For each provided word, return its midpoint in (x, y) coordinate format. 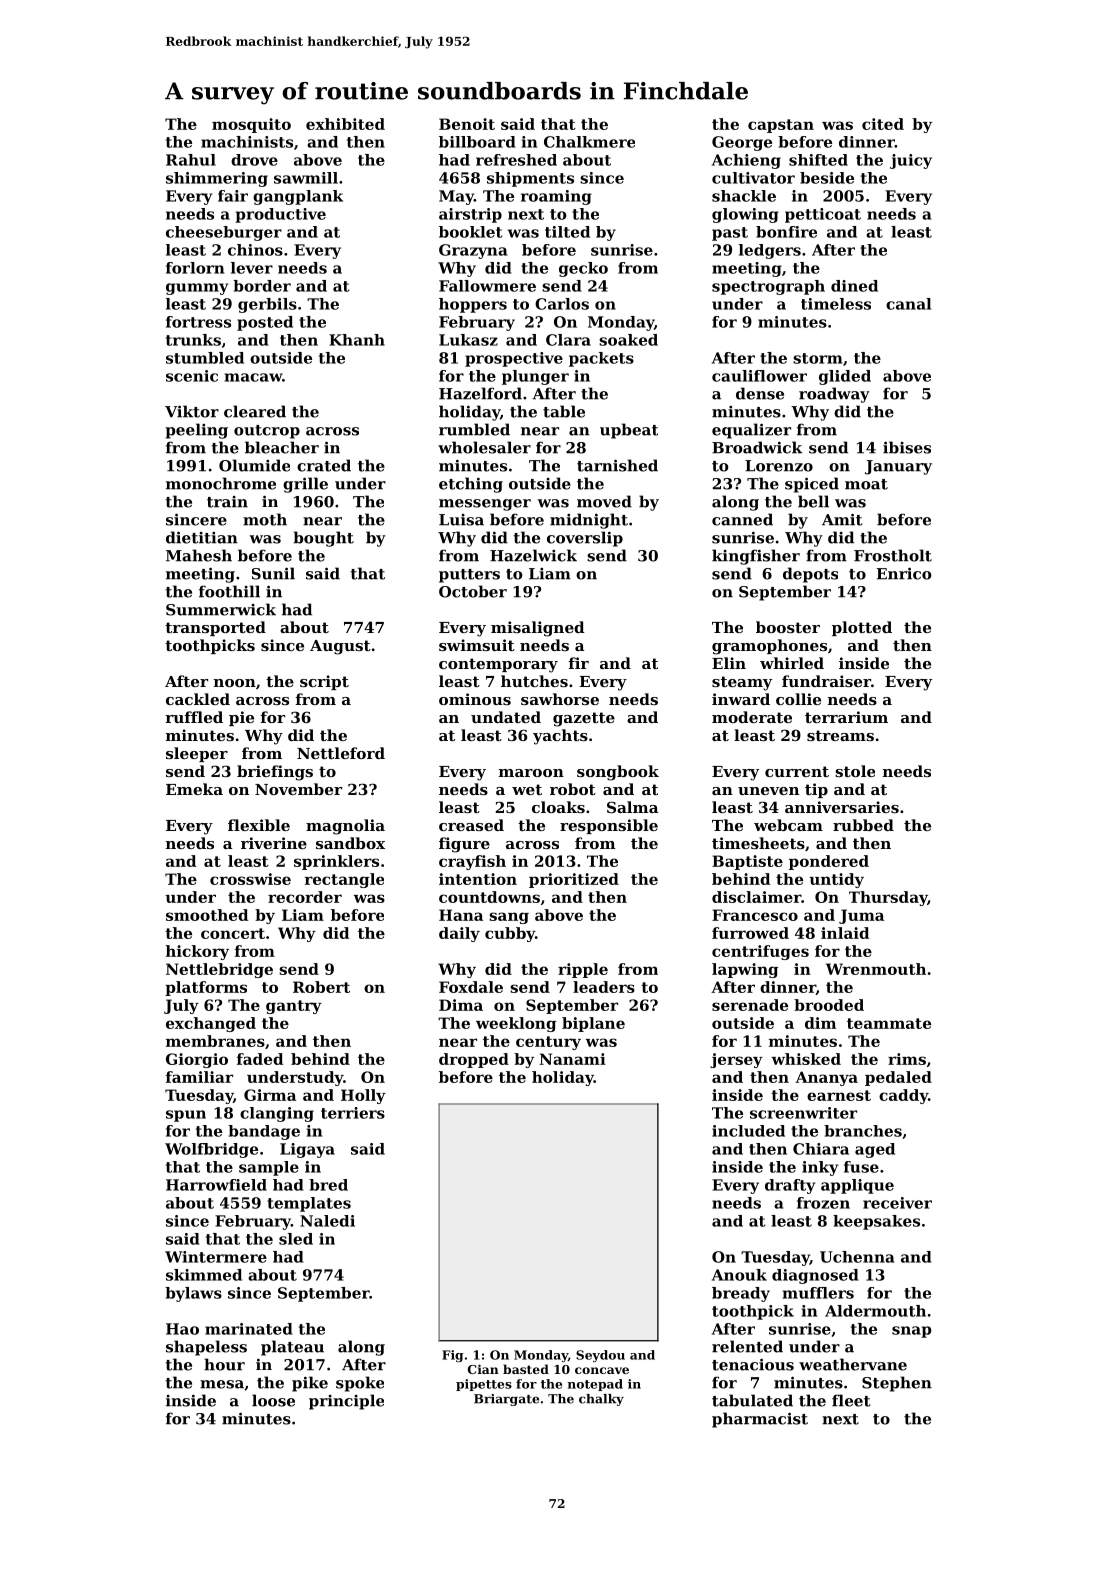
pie (241, 718)
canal (908, 304)
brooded (829, 1005)
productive (280, 215)
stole (855, 771)
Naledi (327, 1221)
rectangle (344, 880)
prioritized (574, 880)
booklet (470, 232)
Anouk (739, 1275)
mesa (222, 1384)
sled (296, 1239)
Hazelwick (533, 555)
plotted (862, 628)
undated (506, 717)
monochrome (221, 483)
